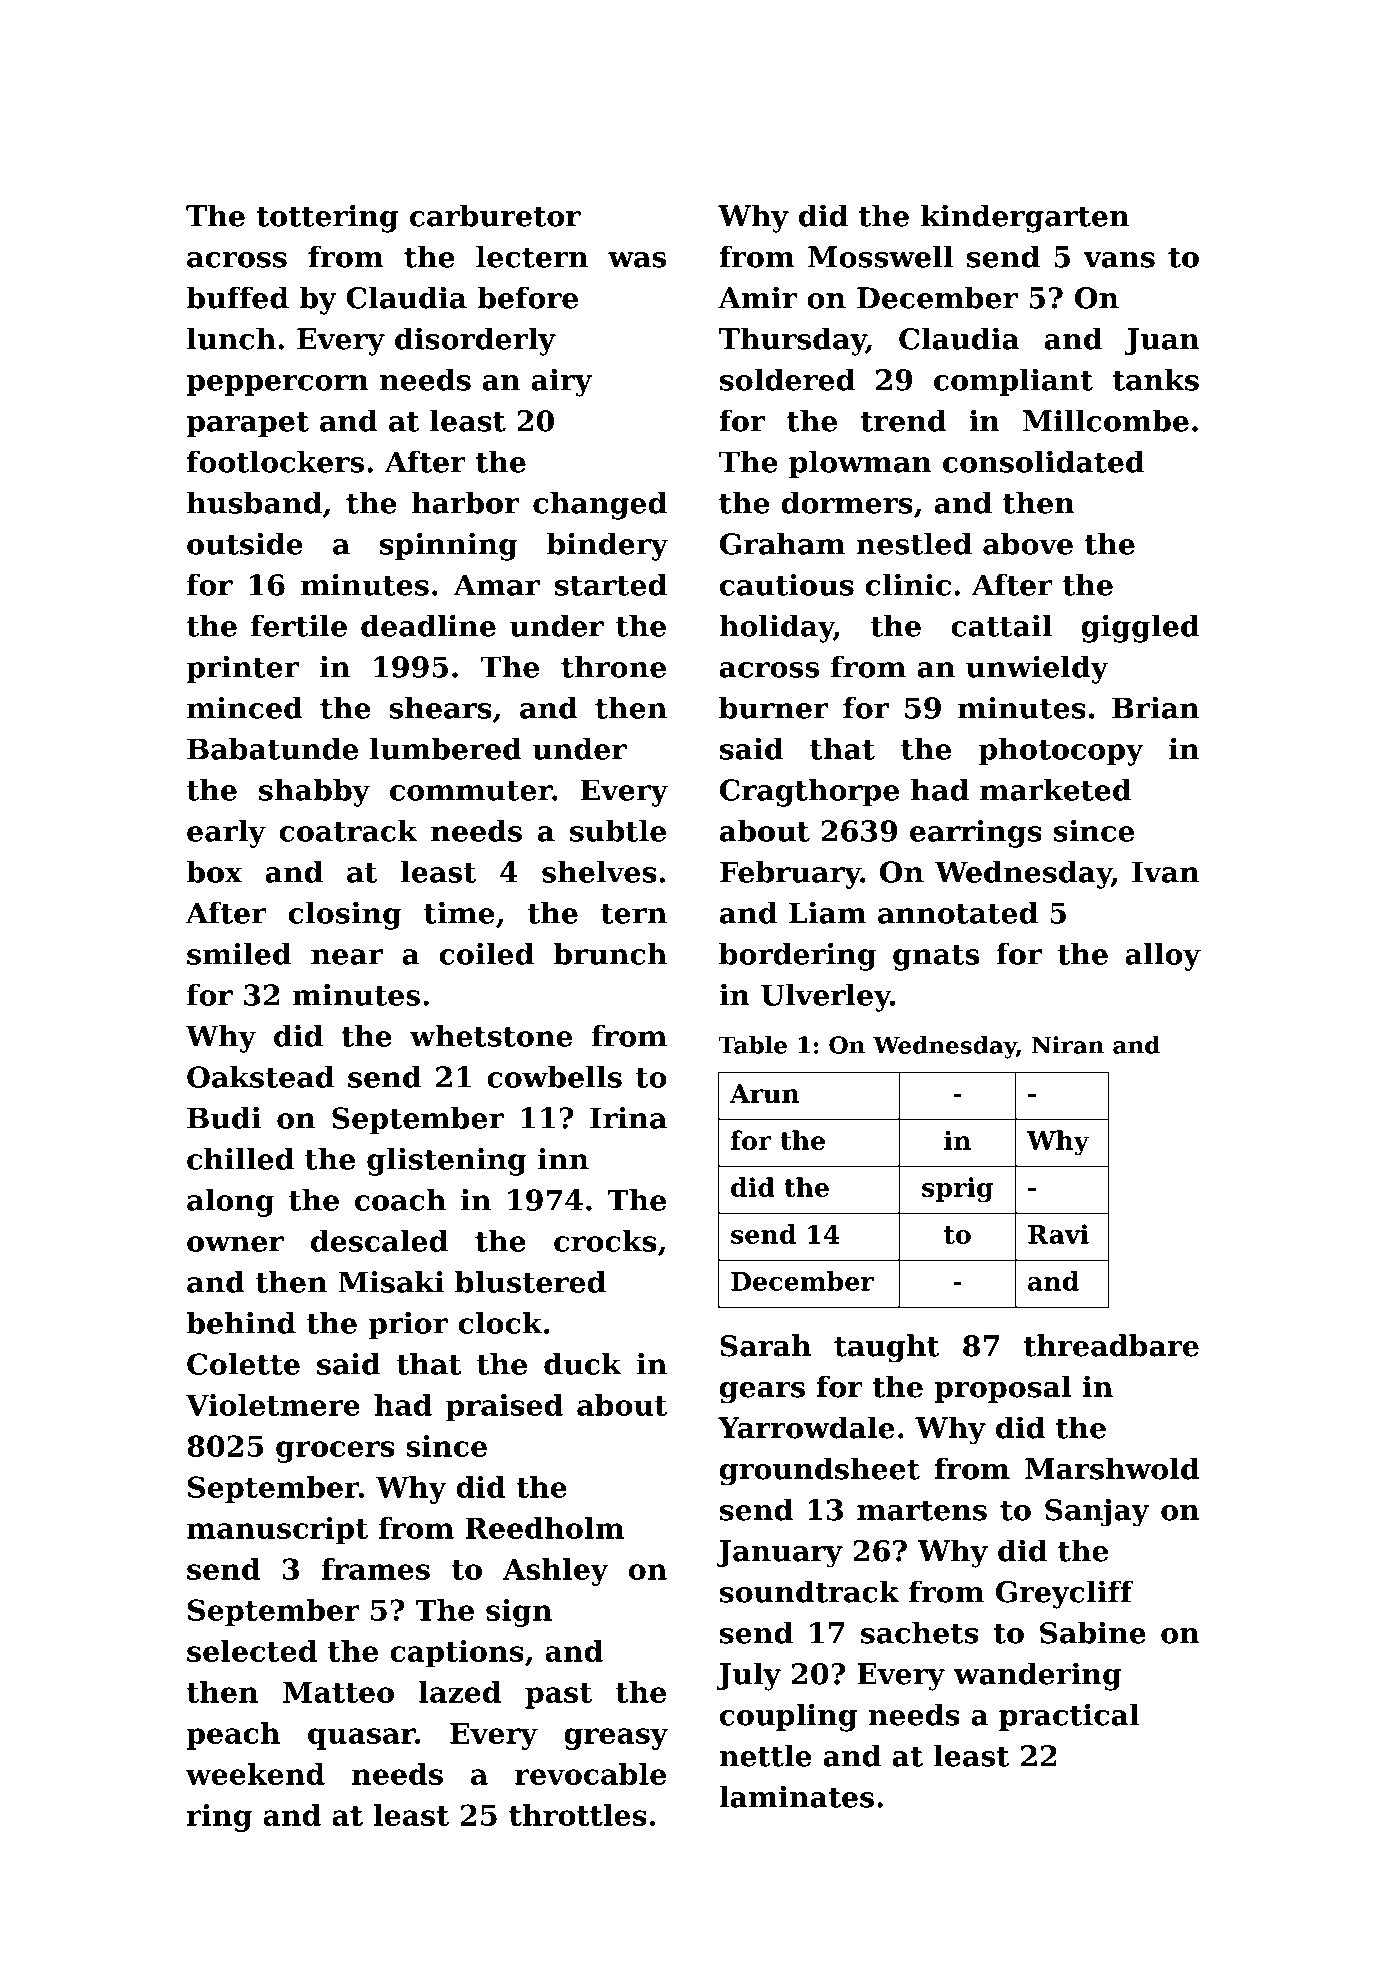 The image size is (1386, 1969). I want to click on peppercorn, so click(278, 385).
